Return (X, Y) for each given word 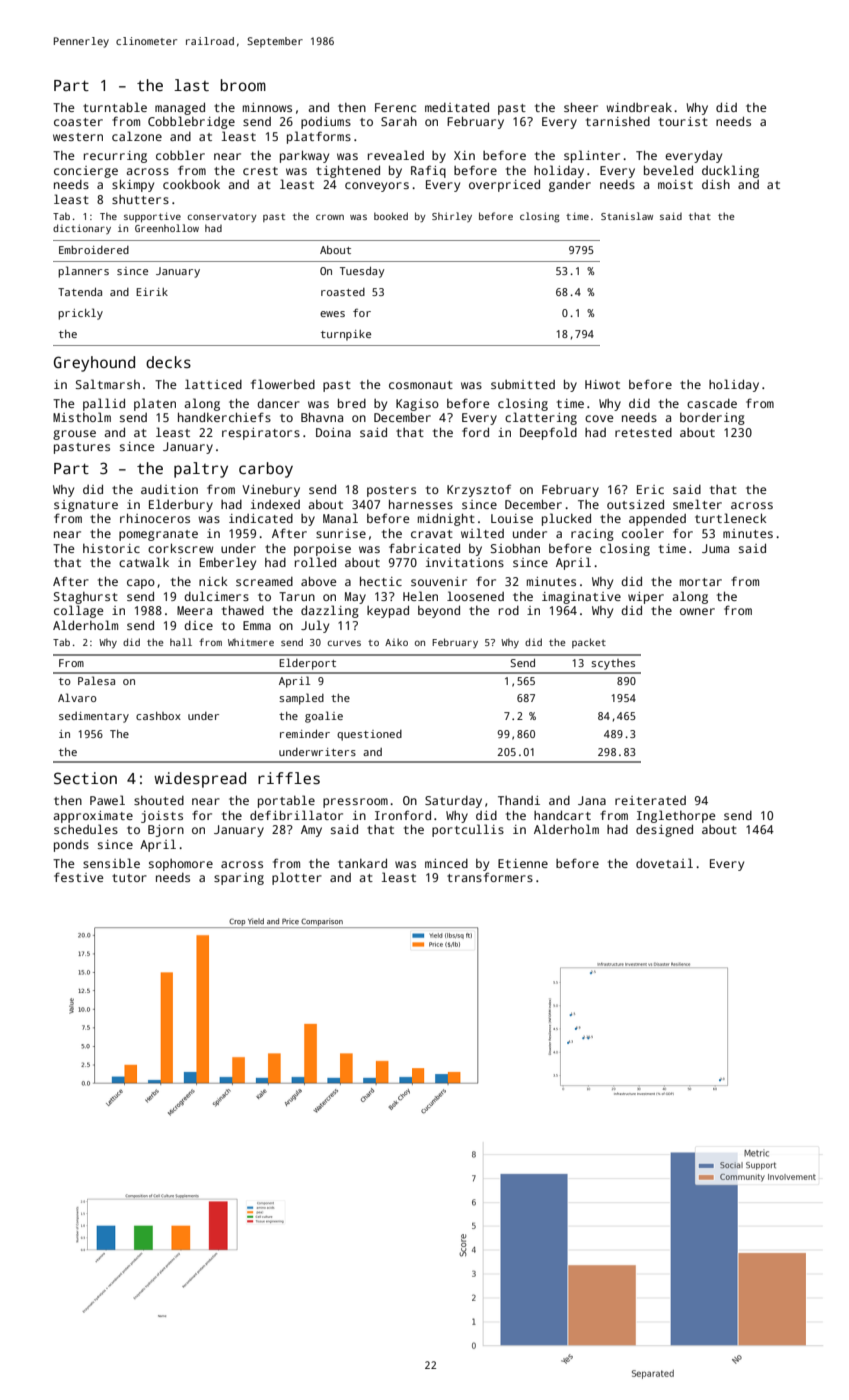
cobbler (180, 155)
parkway (304, 156)
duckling (730, 171)
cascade (712, 403)
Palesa (96, 680)
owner (697, 611)
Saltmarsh (108, 384)
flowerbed (283, 384)
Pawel (107, 800)
